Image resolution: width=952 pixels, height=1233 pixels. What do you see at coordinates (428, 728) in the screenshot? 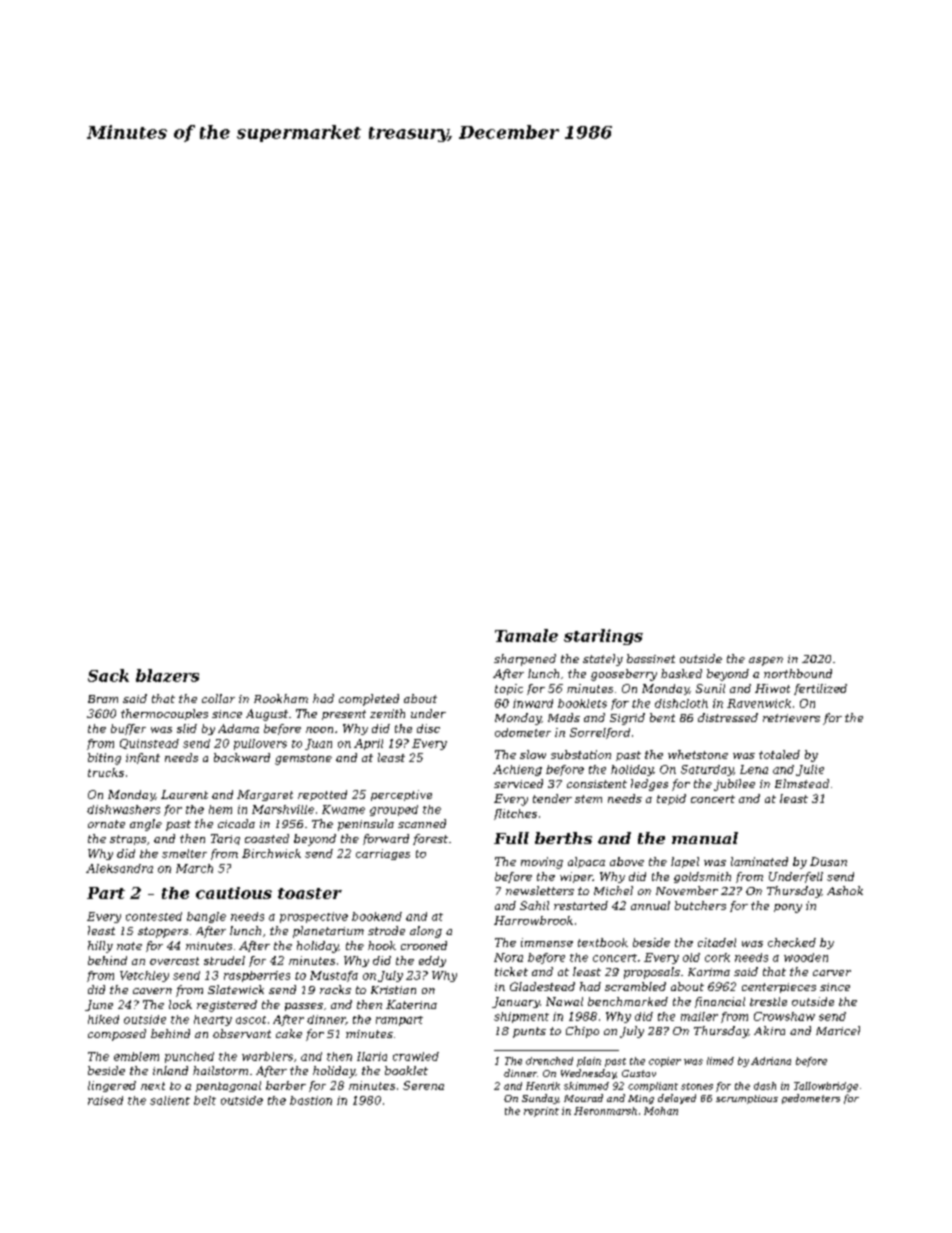
I see `disc` at bounding box center [428, 728].
